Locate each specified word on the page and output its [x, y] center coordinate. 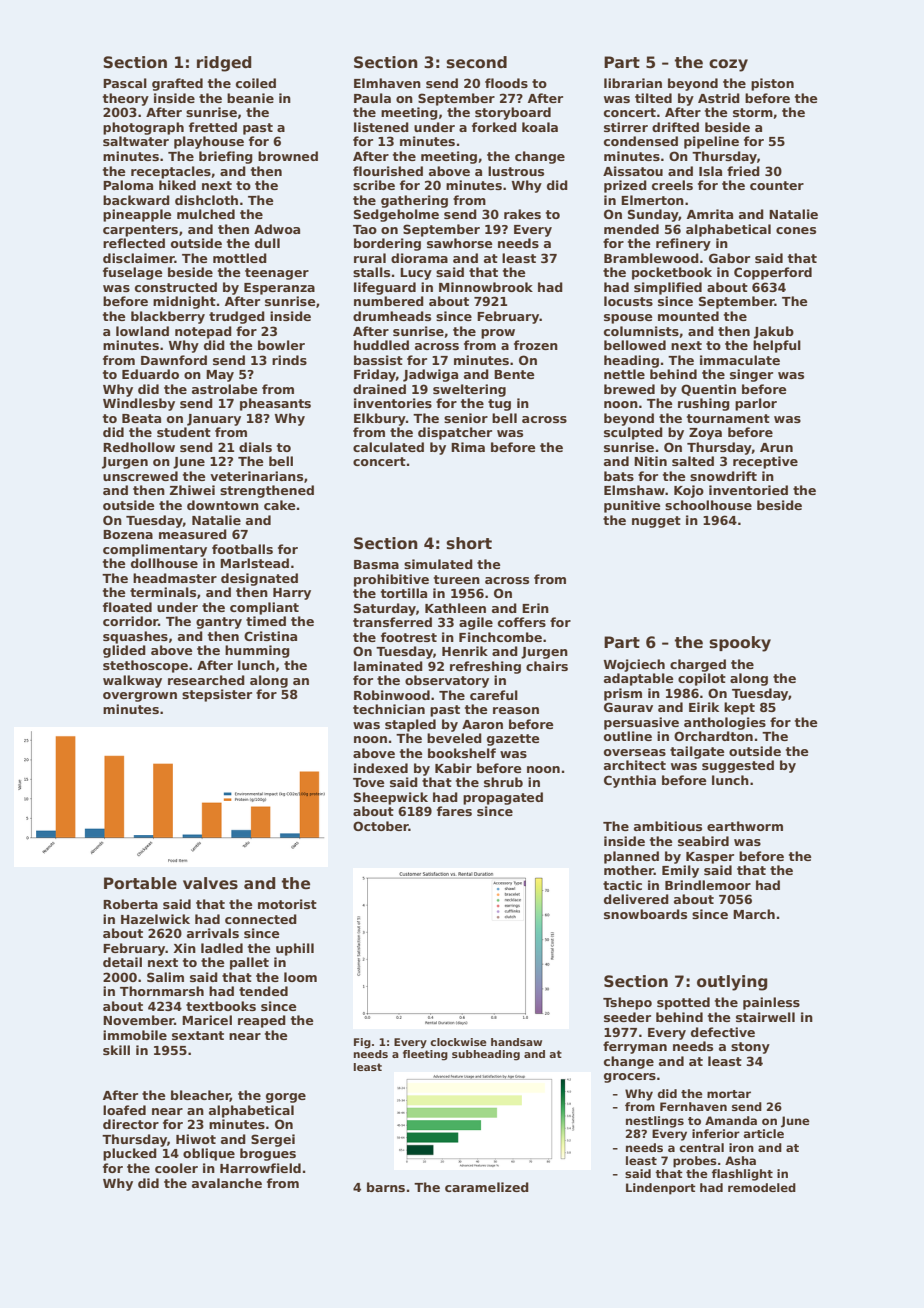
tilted [653, 98]
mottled [240, 258]
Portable [140, 883]
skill [116, 1050]
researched [206, 680]
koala [540, 127]
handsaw [516, 1042]
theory [126, 99]
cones [796, 230]
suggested [738, 766]
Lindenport [661, 1189]
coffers [522, 622]
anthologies [725, 723]
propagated [503, 798]
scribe [374, 185]
